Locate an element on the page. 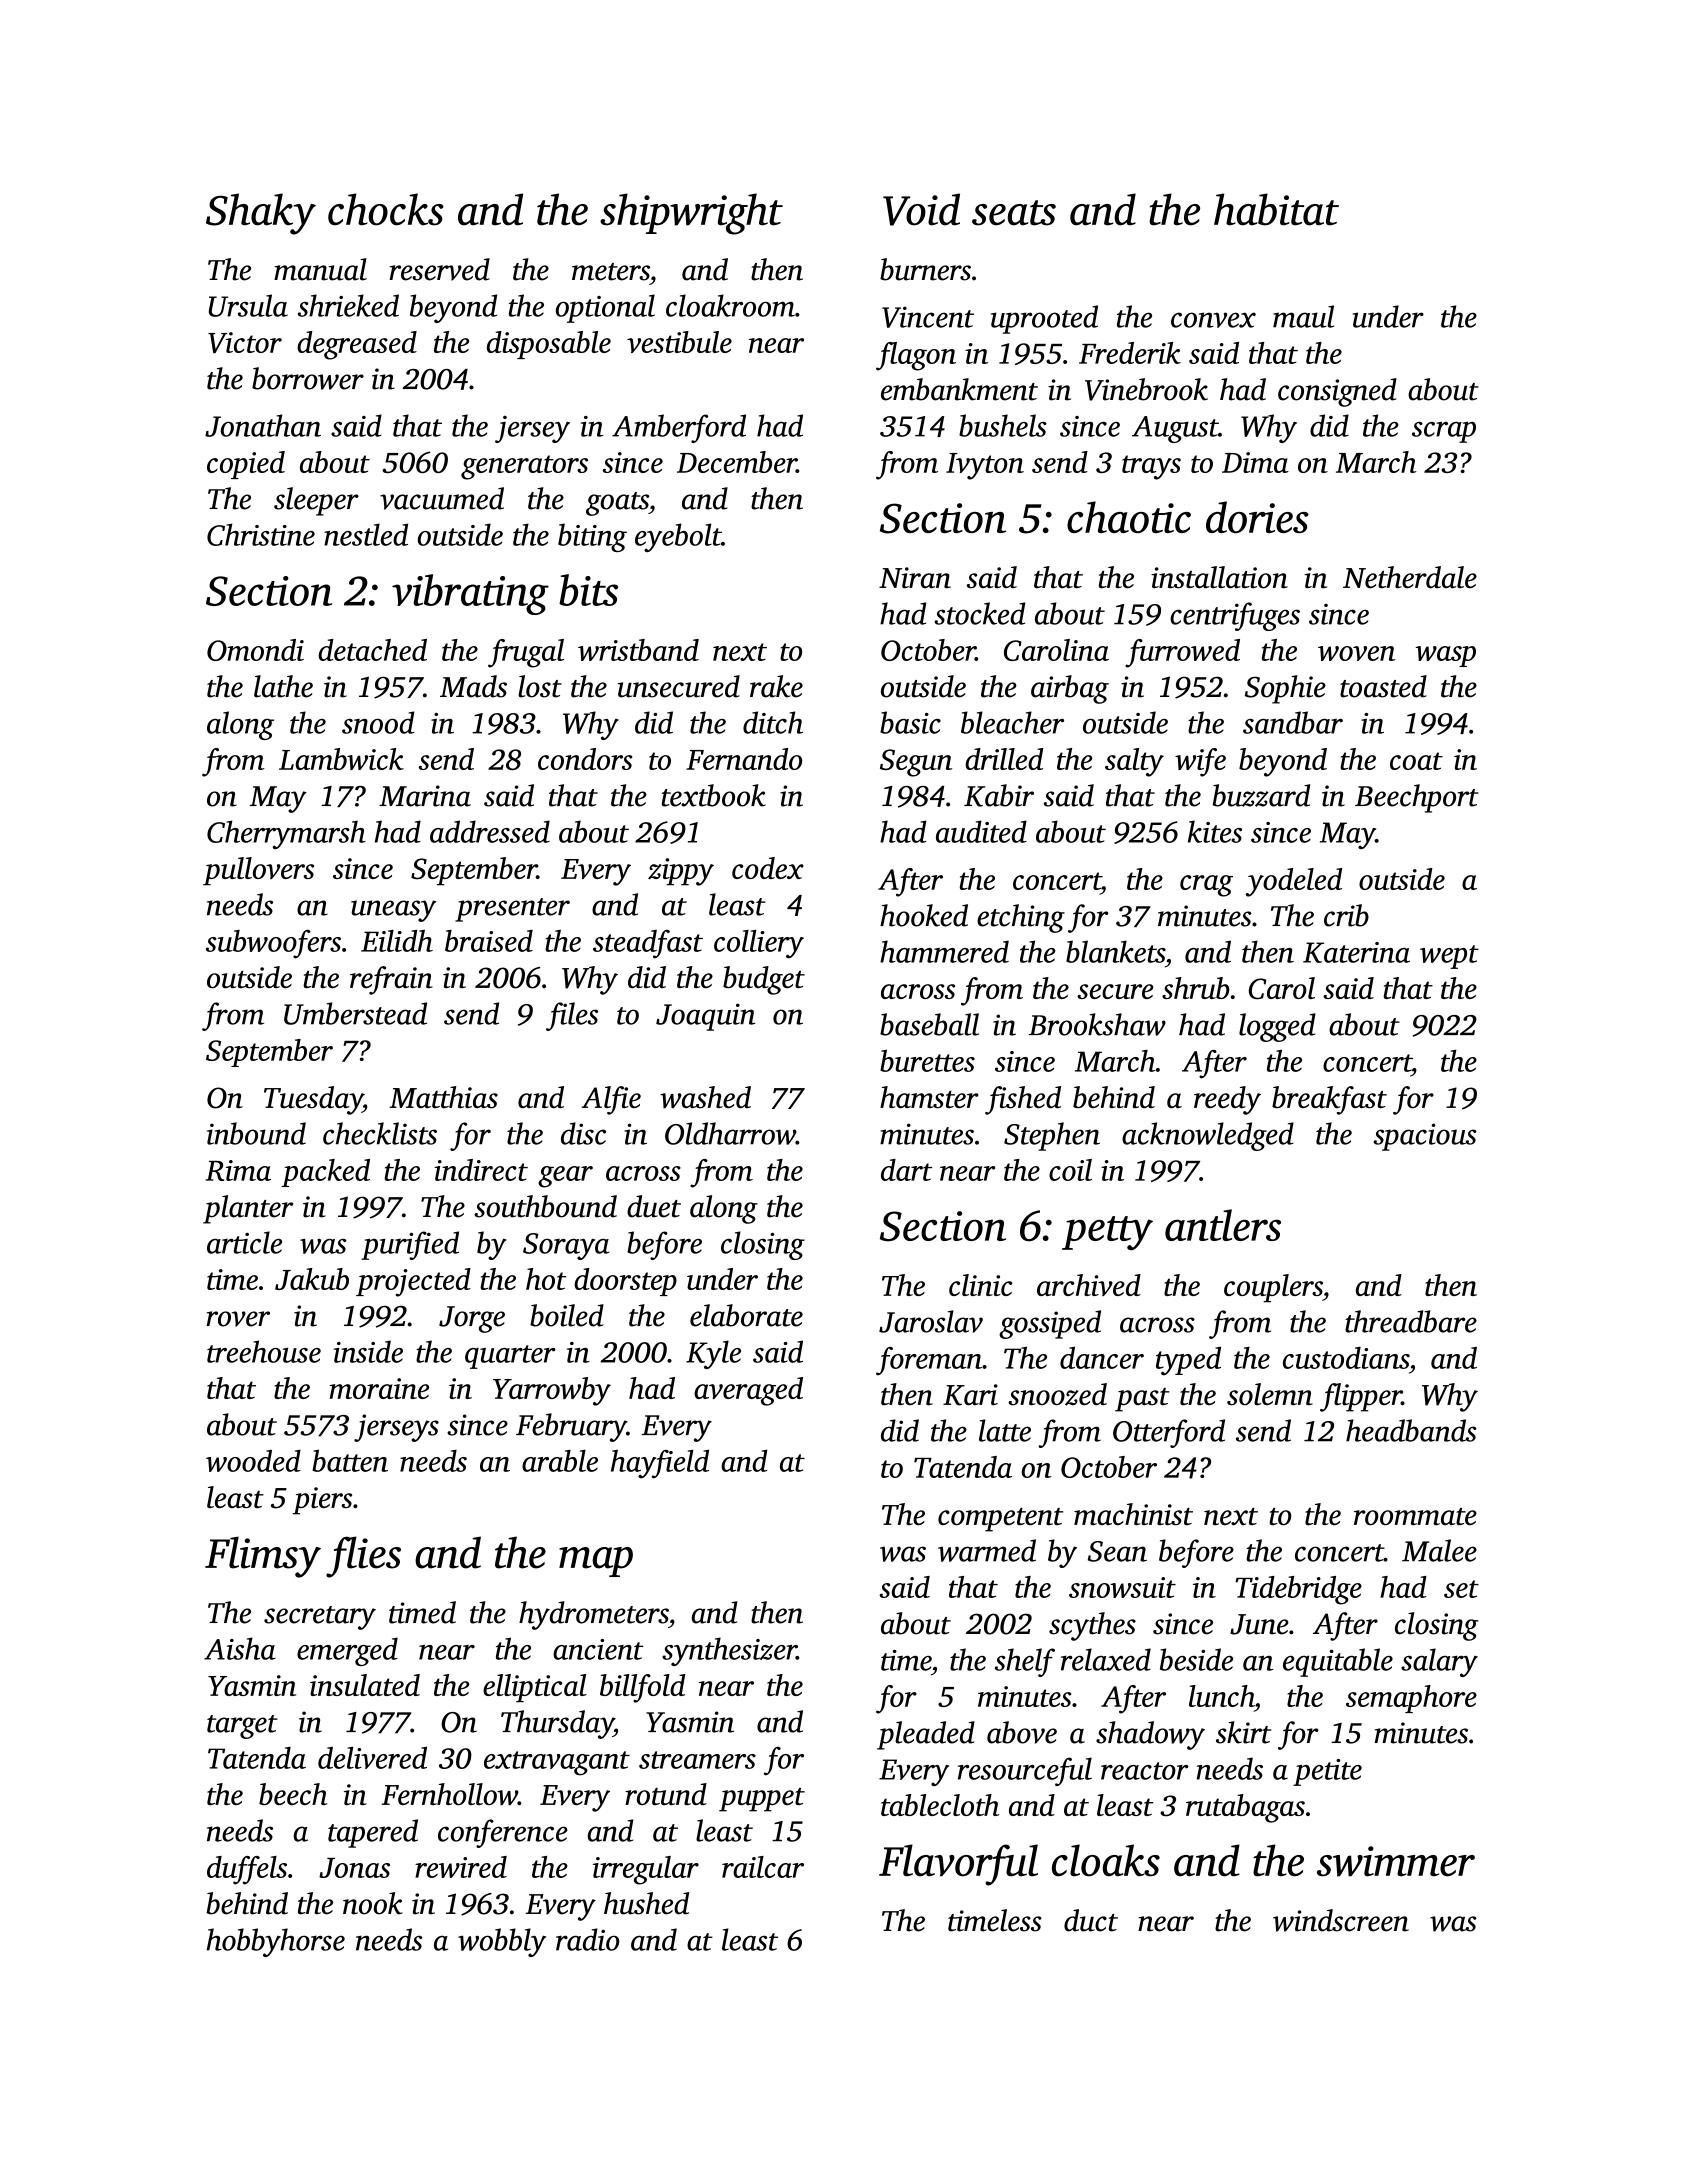 The width and height of the image is (1683, 2178). Shaky is located at coordinates (261, 214).
